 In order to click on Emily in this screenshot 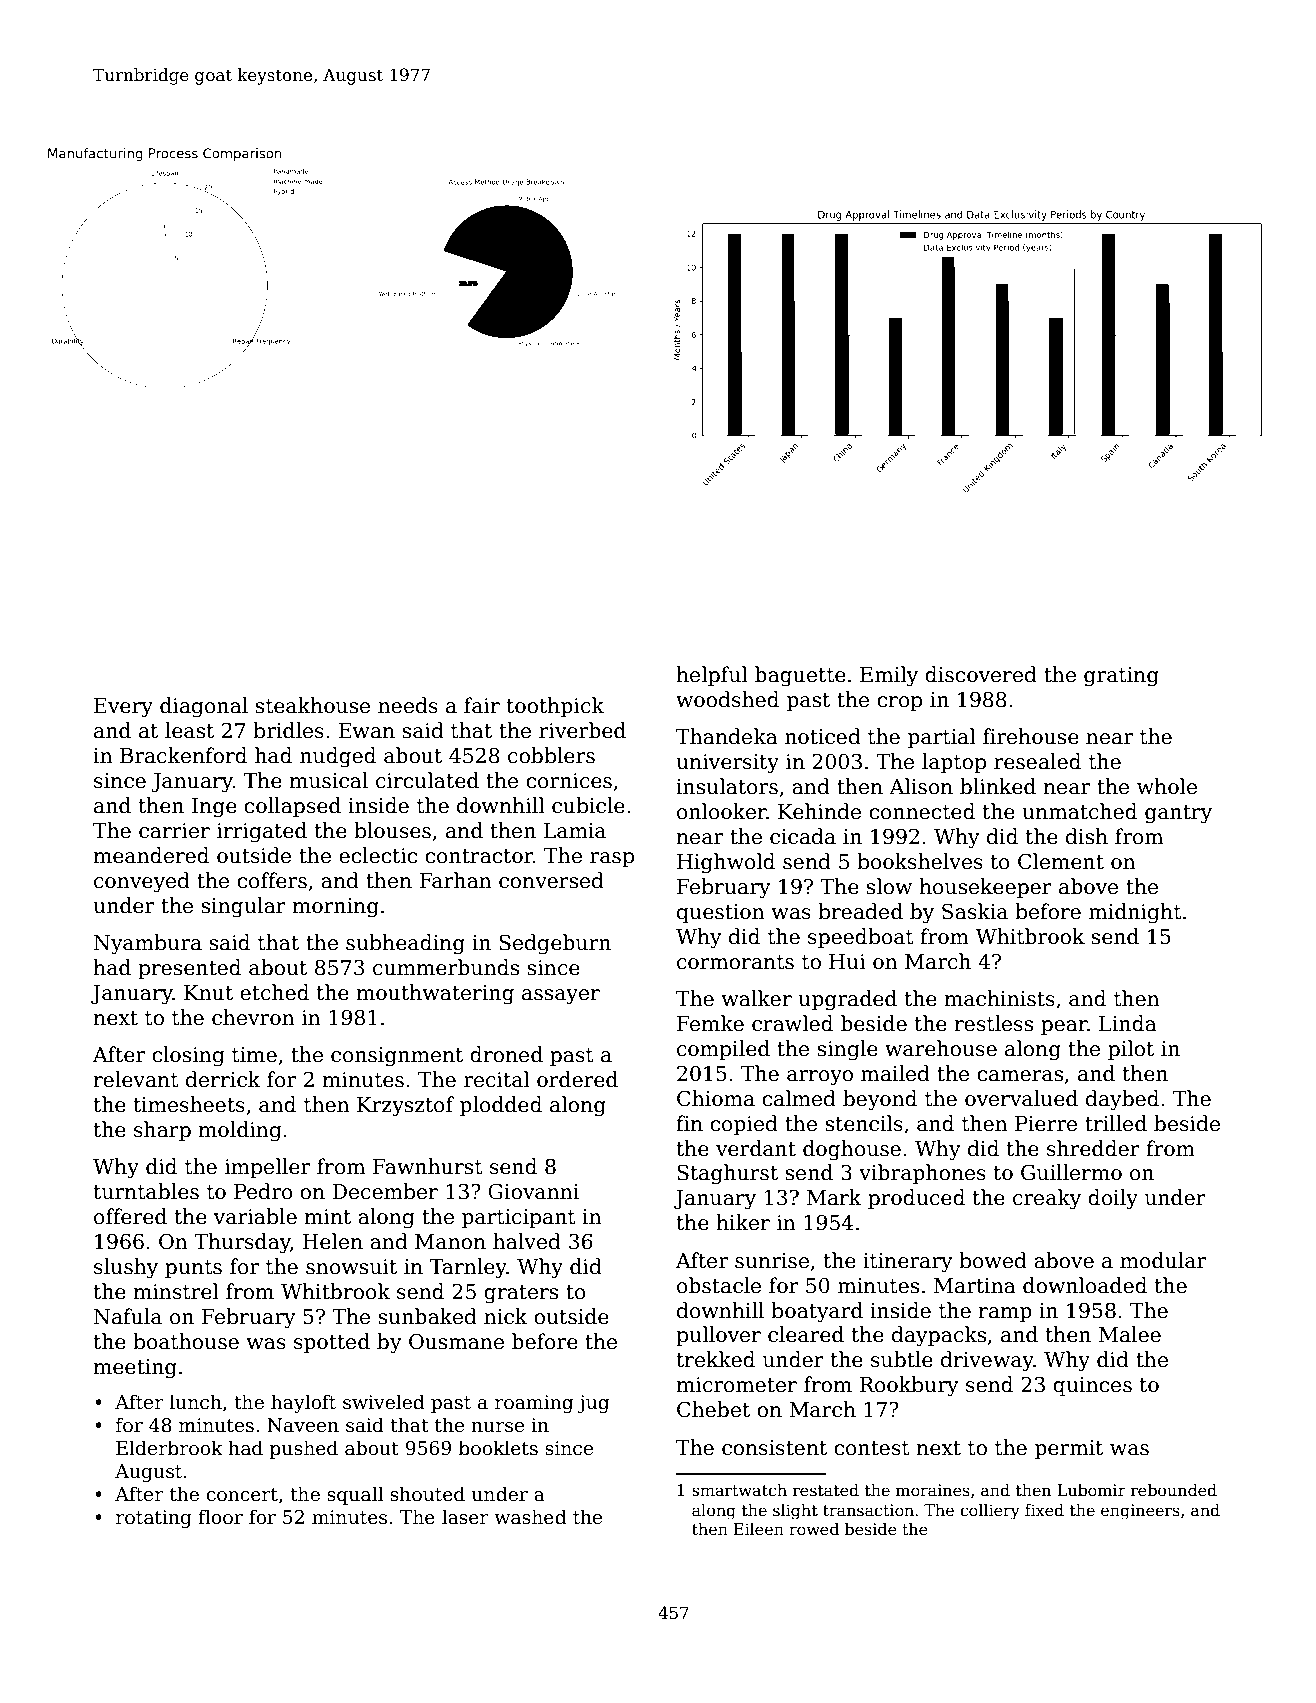, I will do `click(889, 676)`.
